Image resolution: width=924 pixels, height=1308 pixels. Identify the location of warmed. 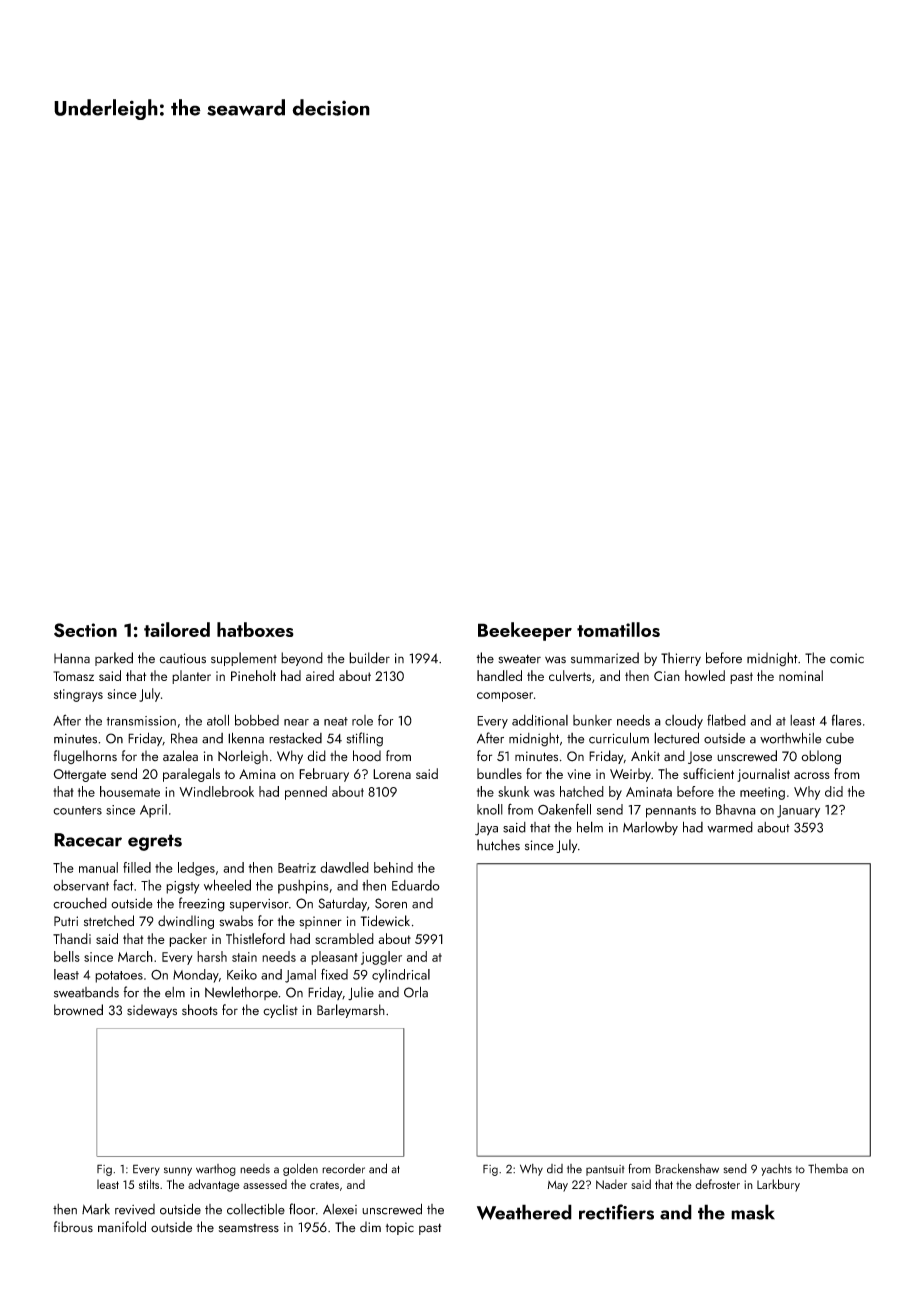
(730, 827).
